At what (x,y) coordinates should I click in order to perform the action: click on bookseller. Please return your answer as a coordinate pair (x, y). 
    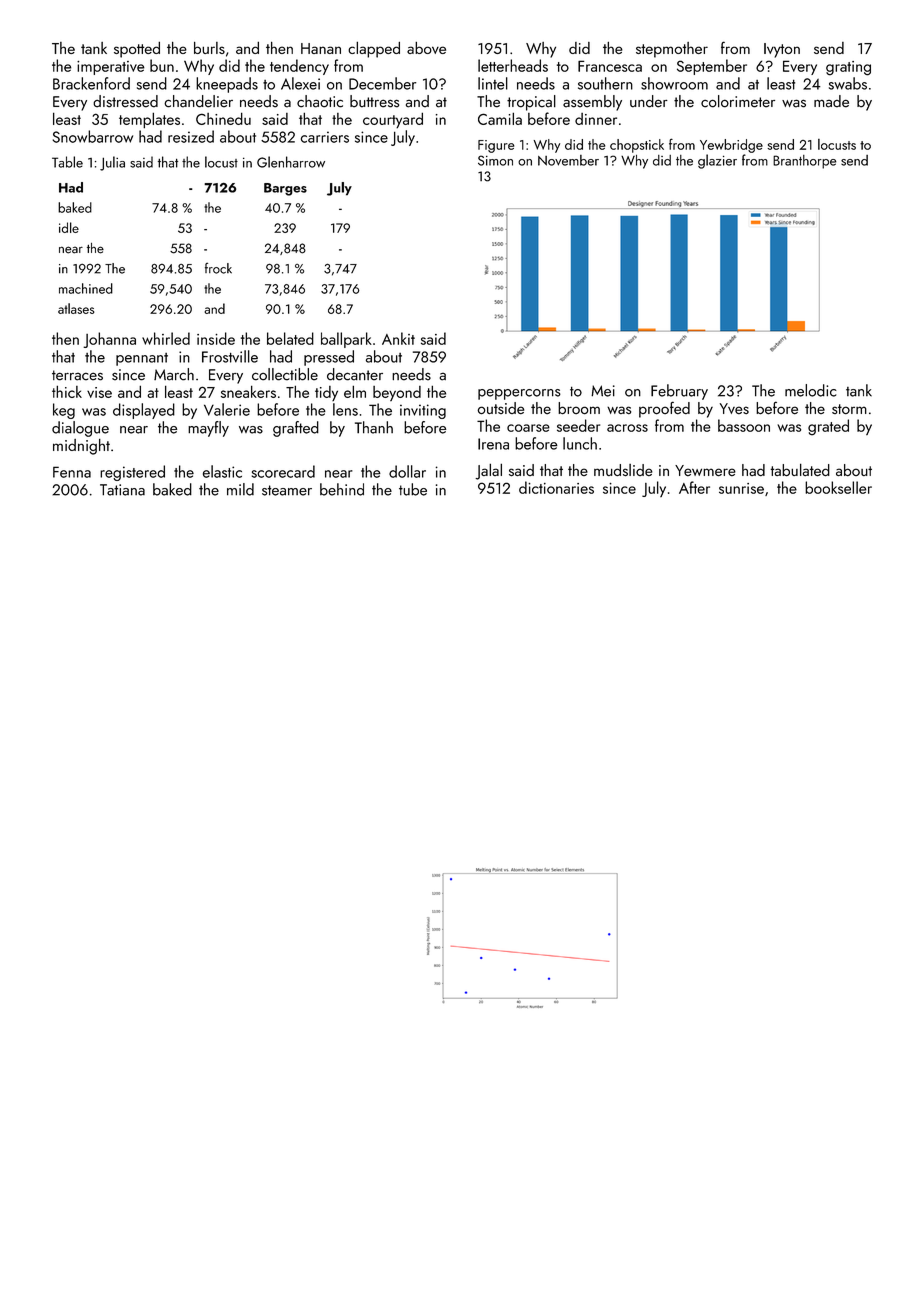
    Looking at the image, I should click on (838, 487).
